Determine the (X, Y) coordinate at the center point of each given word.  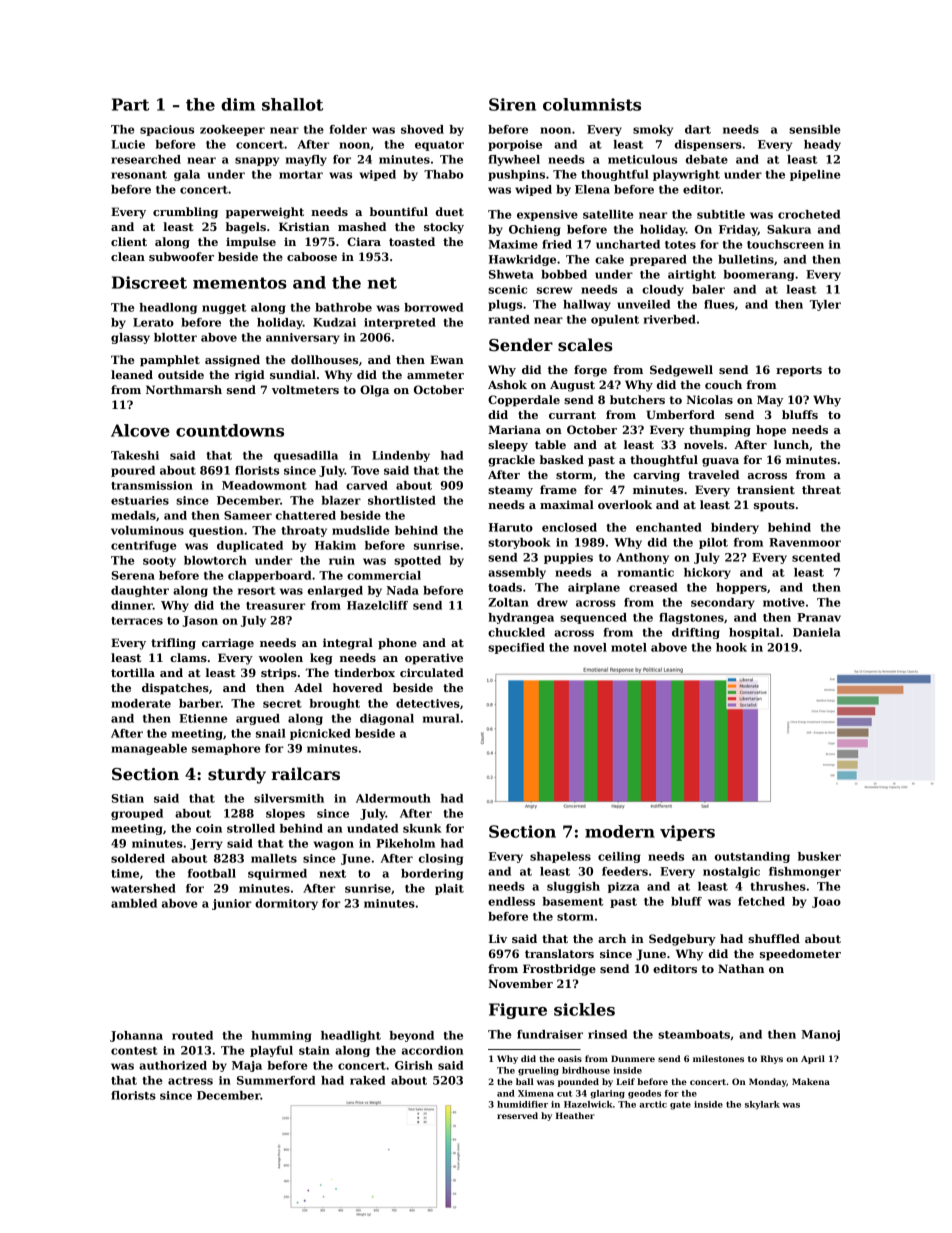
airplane (594, 588)
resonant (139, 175)
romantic (646, 572)
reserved (517, 1115)
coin (209, 828)
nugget (224, 309)
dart (698, 129)
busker (819, 856)
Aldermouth (393, 798)
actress (190, 1081)
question (216, 531)
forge (590, 371)
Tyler (825, 305)
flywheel (514, 160)
